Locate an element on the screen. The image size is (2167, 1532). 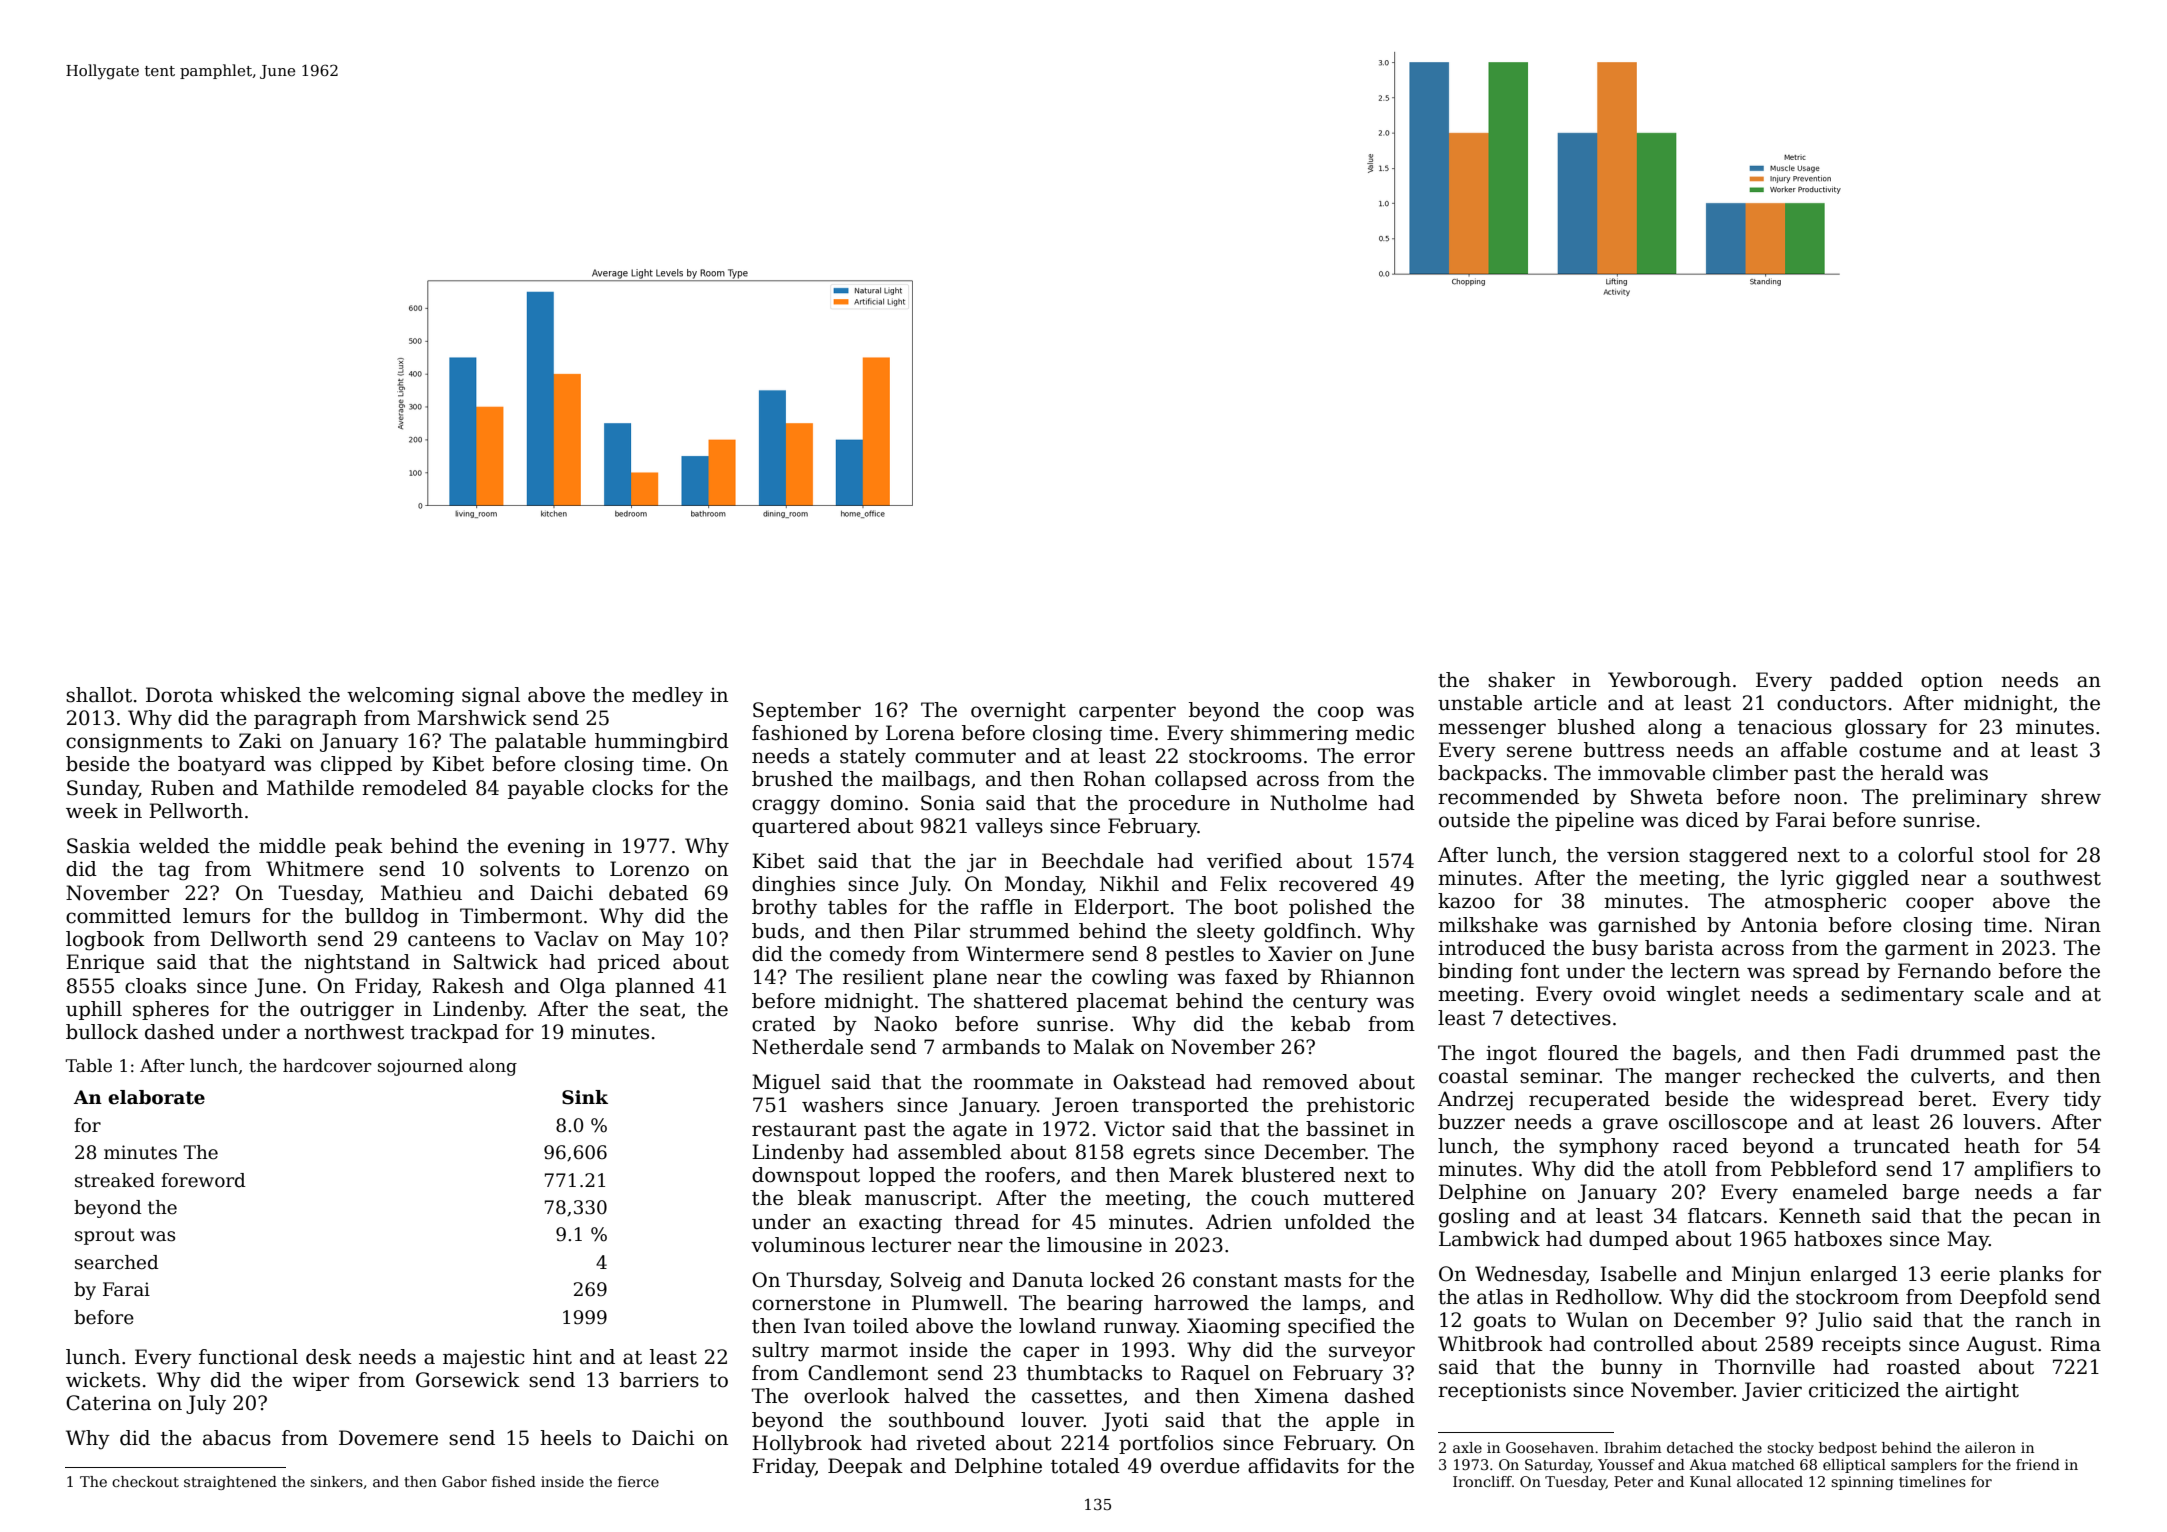
buttress is located at coordinates (1624, 750).
